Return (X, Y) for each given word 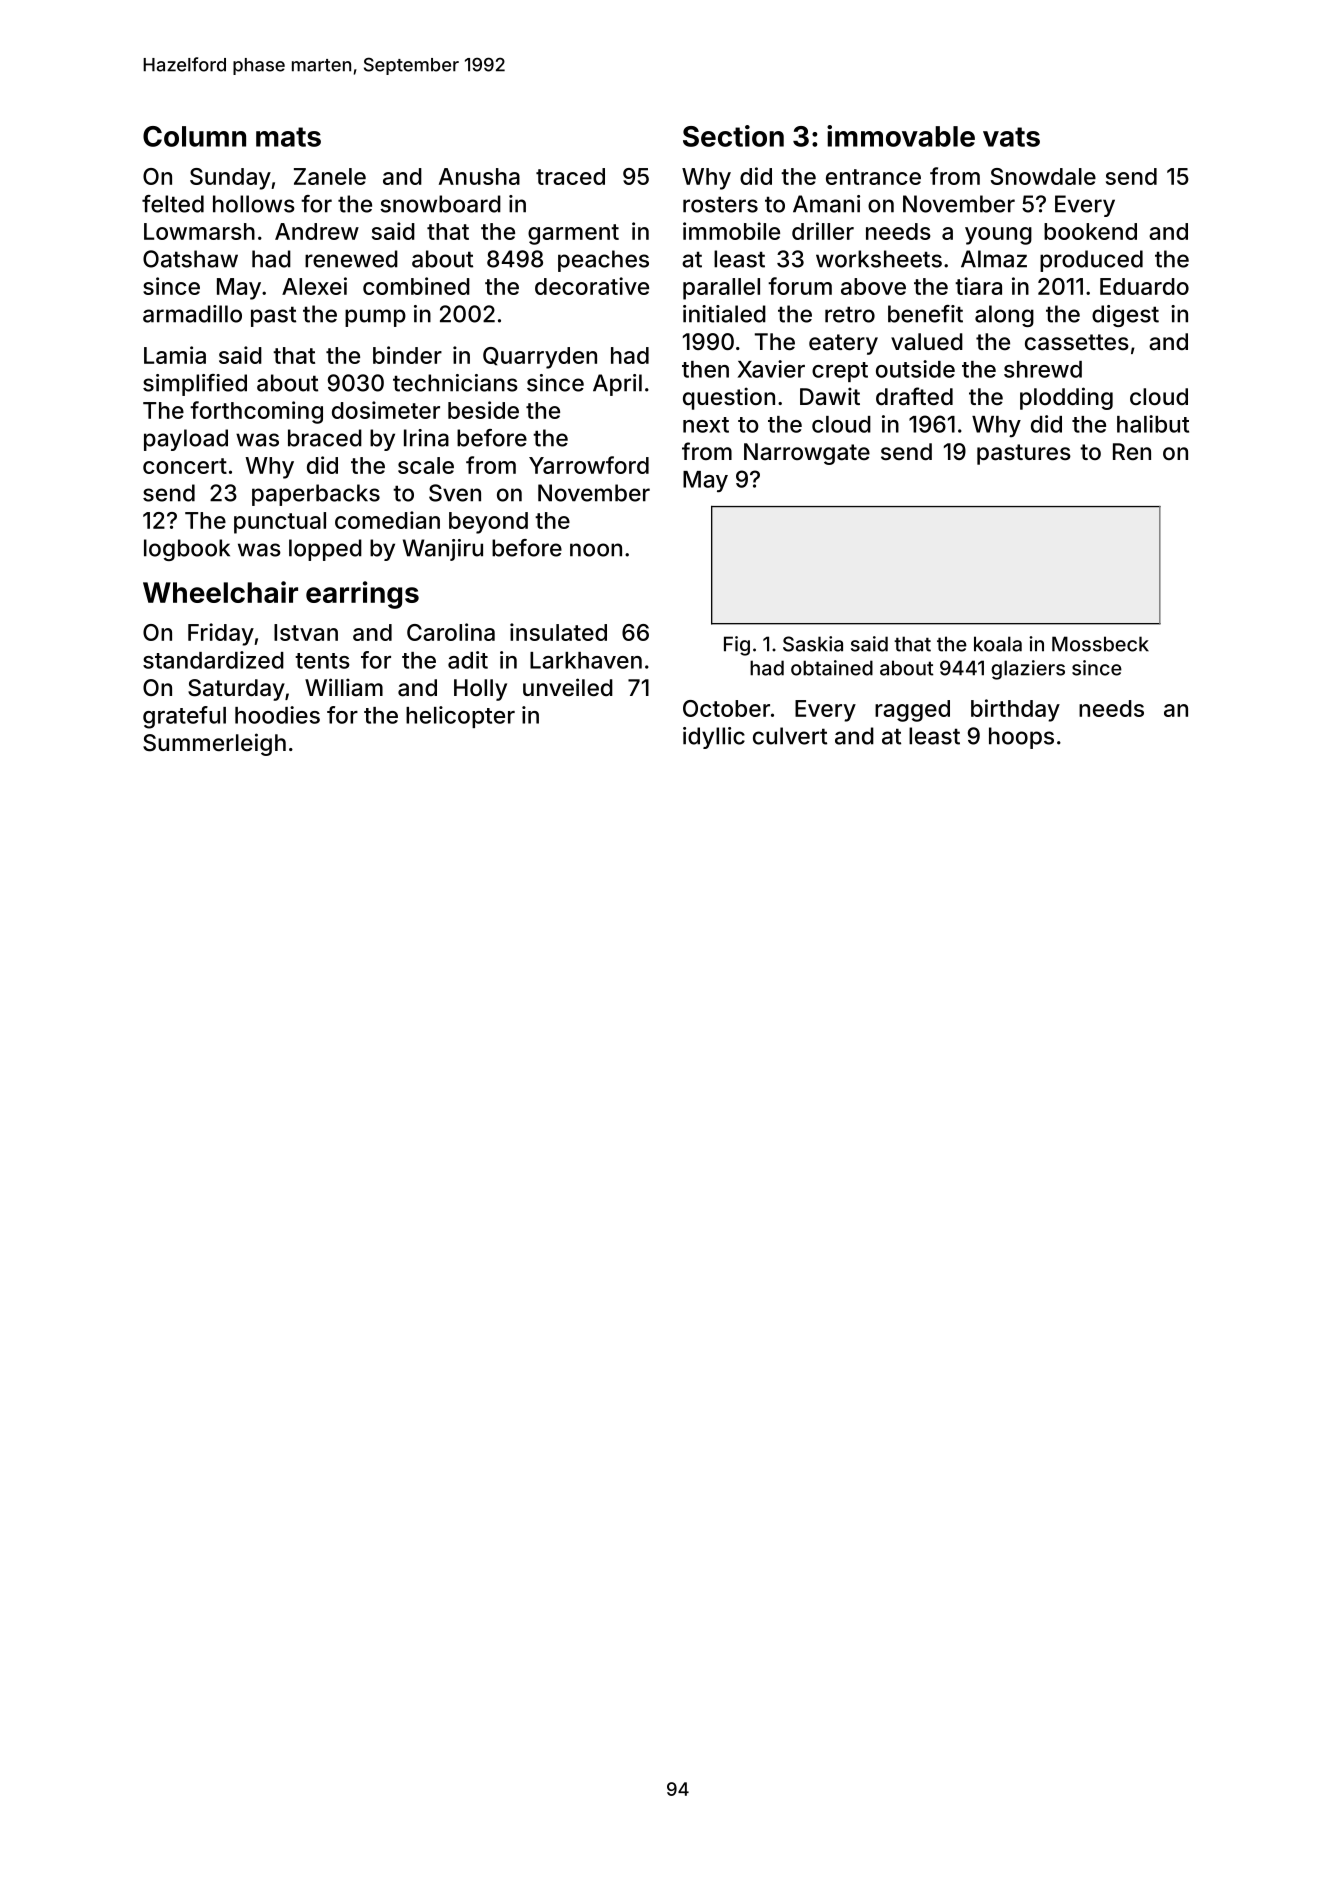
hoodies (277, 715)
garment (573, 234)
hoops (1021, 738)
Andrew (317, 231)
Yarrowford (589, 465)
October (726, 708)
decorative (592, 286)
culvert (790, 736)
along (1004, 316)
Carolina (451, 632)
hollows (254, 204)
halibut (1153, 424)
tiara (978, 286)
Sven (455, 493)
